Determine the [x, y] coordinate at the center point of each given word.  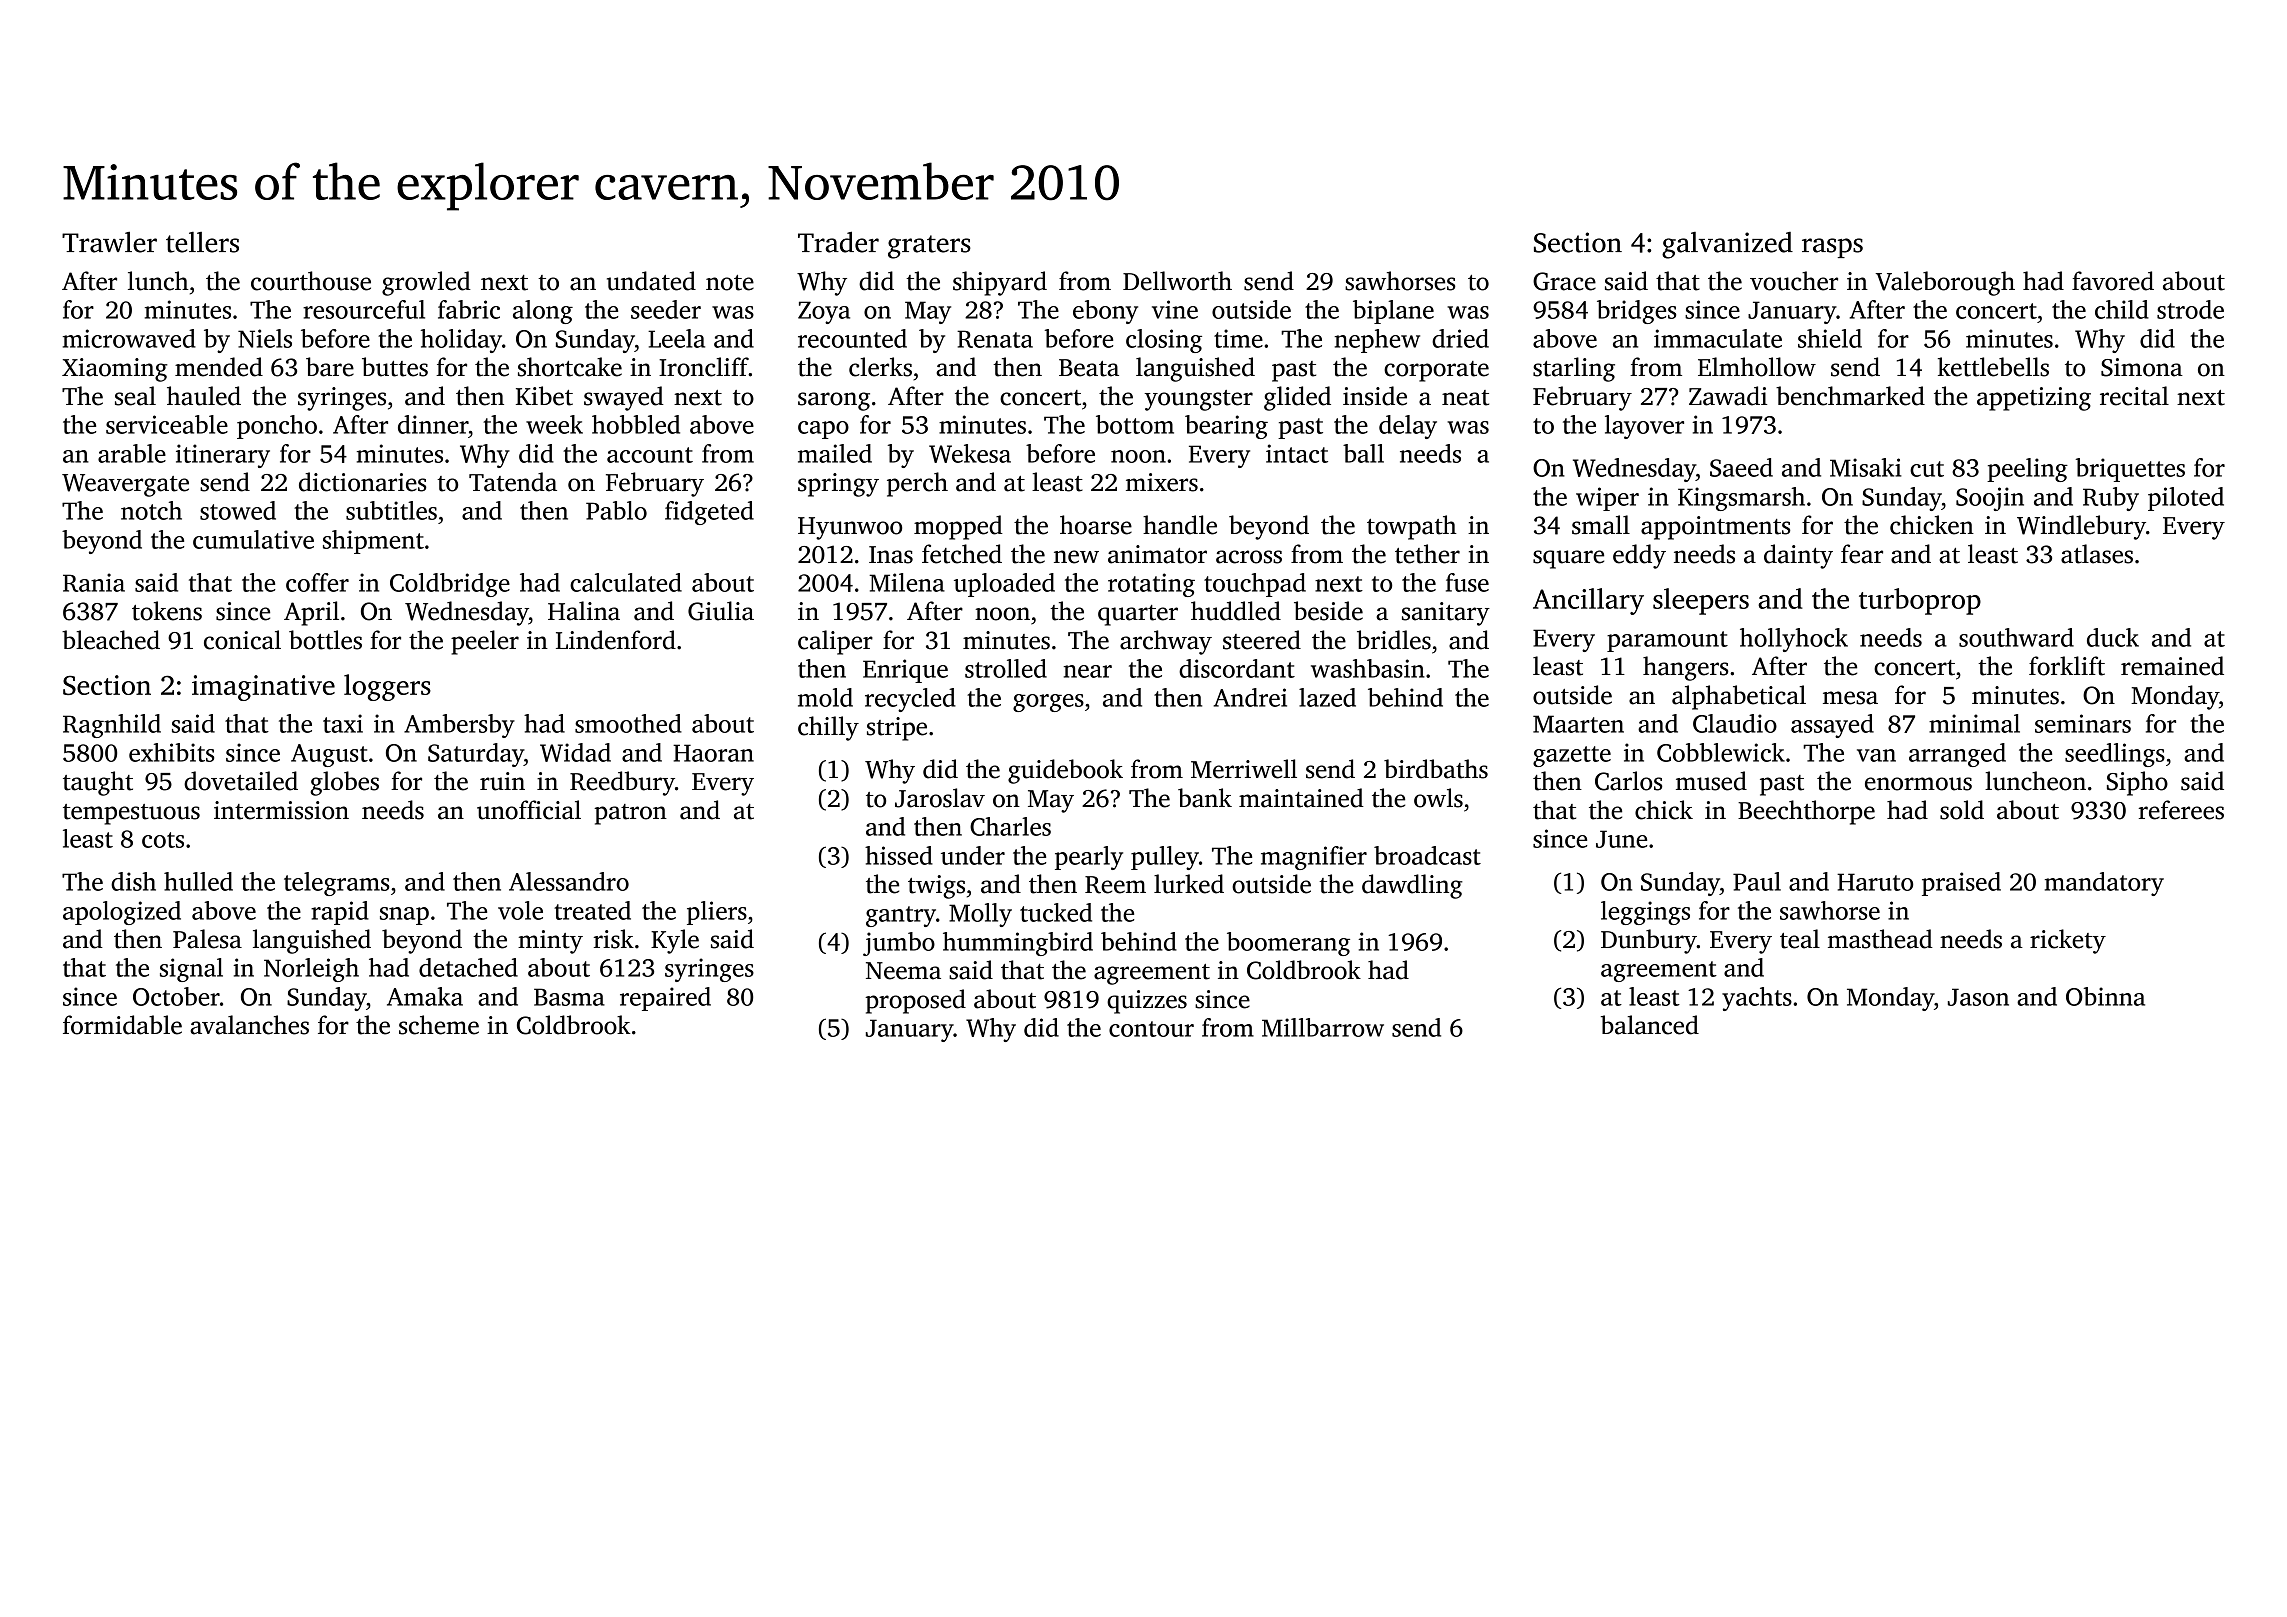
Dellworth [1177, 281]
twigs [936, 887]
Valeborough [1945, 283]
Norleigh [311, 970]
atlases [2097, 554]
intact [1297, 453]
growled [426, 283]
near [1088, 671]
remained [2172, 666]
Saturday [476, 755]
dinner [433, 424]
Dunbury [1649, 941]
